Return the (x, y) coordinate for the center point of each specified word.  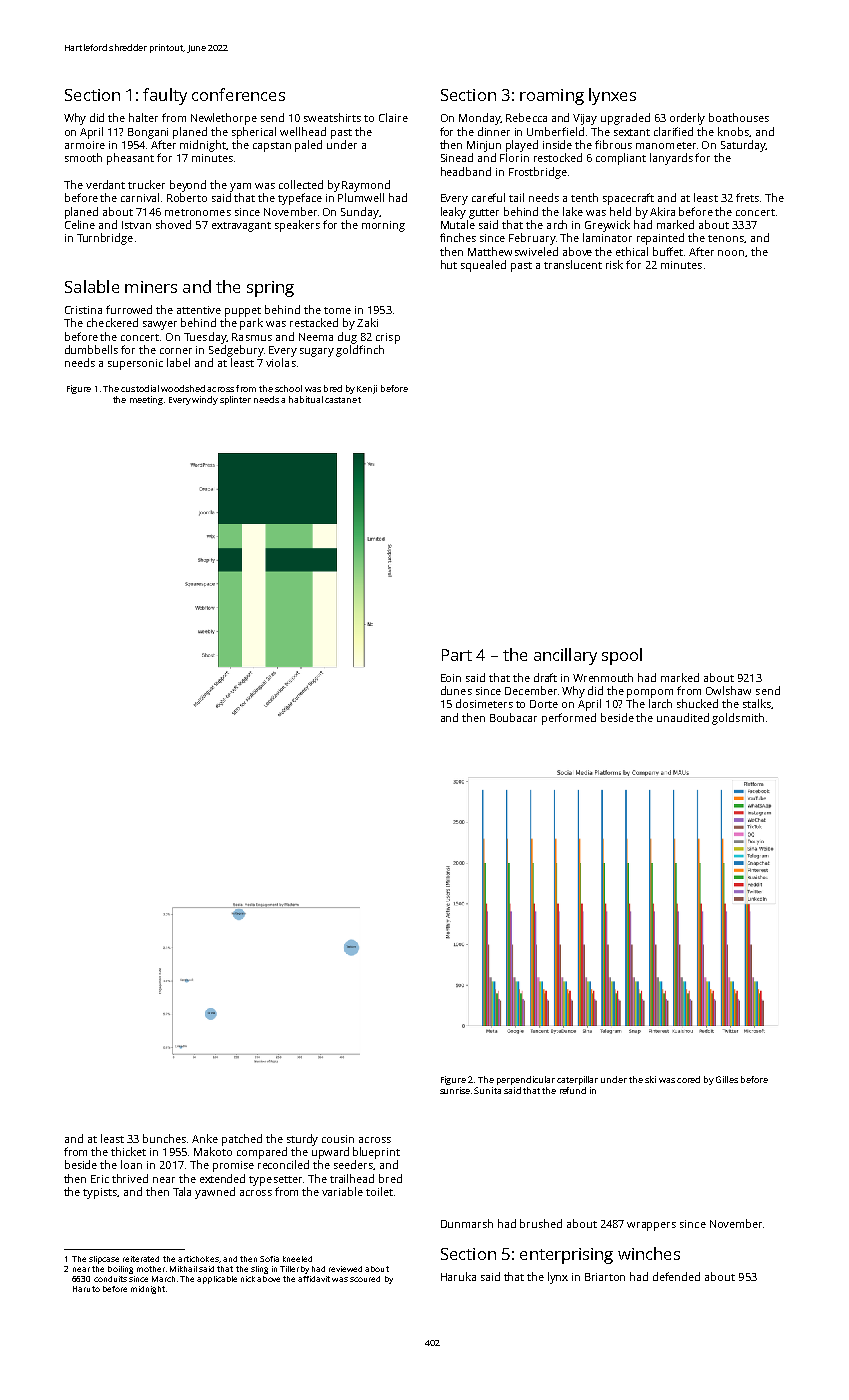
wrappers (651, 1226)
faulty (165, 96)
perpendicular (526, 1080)
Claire (393, 117)
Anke (205, 1138)
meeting (146, 400)
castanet (343, 400)
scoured (365, 1279)
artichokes (198, 1259)
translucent (573, 264)
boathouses (739, 117)
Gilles (727, 1079)
